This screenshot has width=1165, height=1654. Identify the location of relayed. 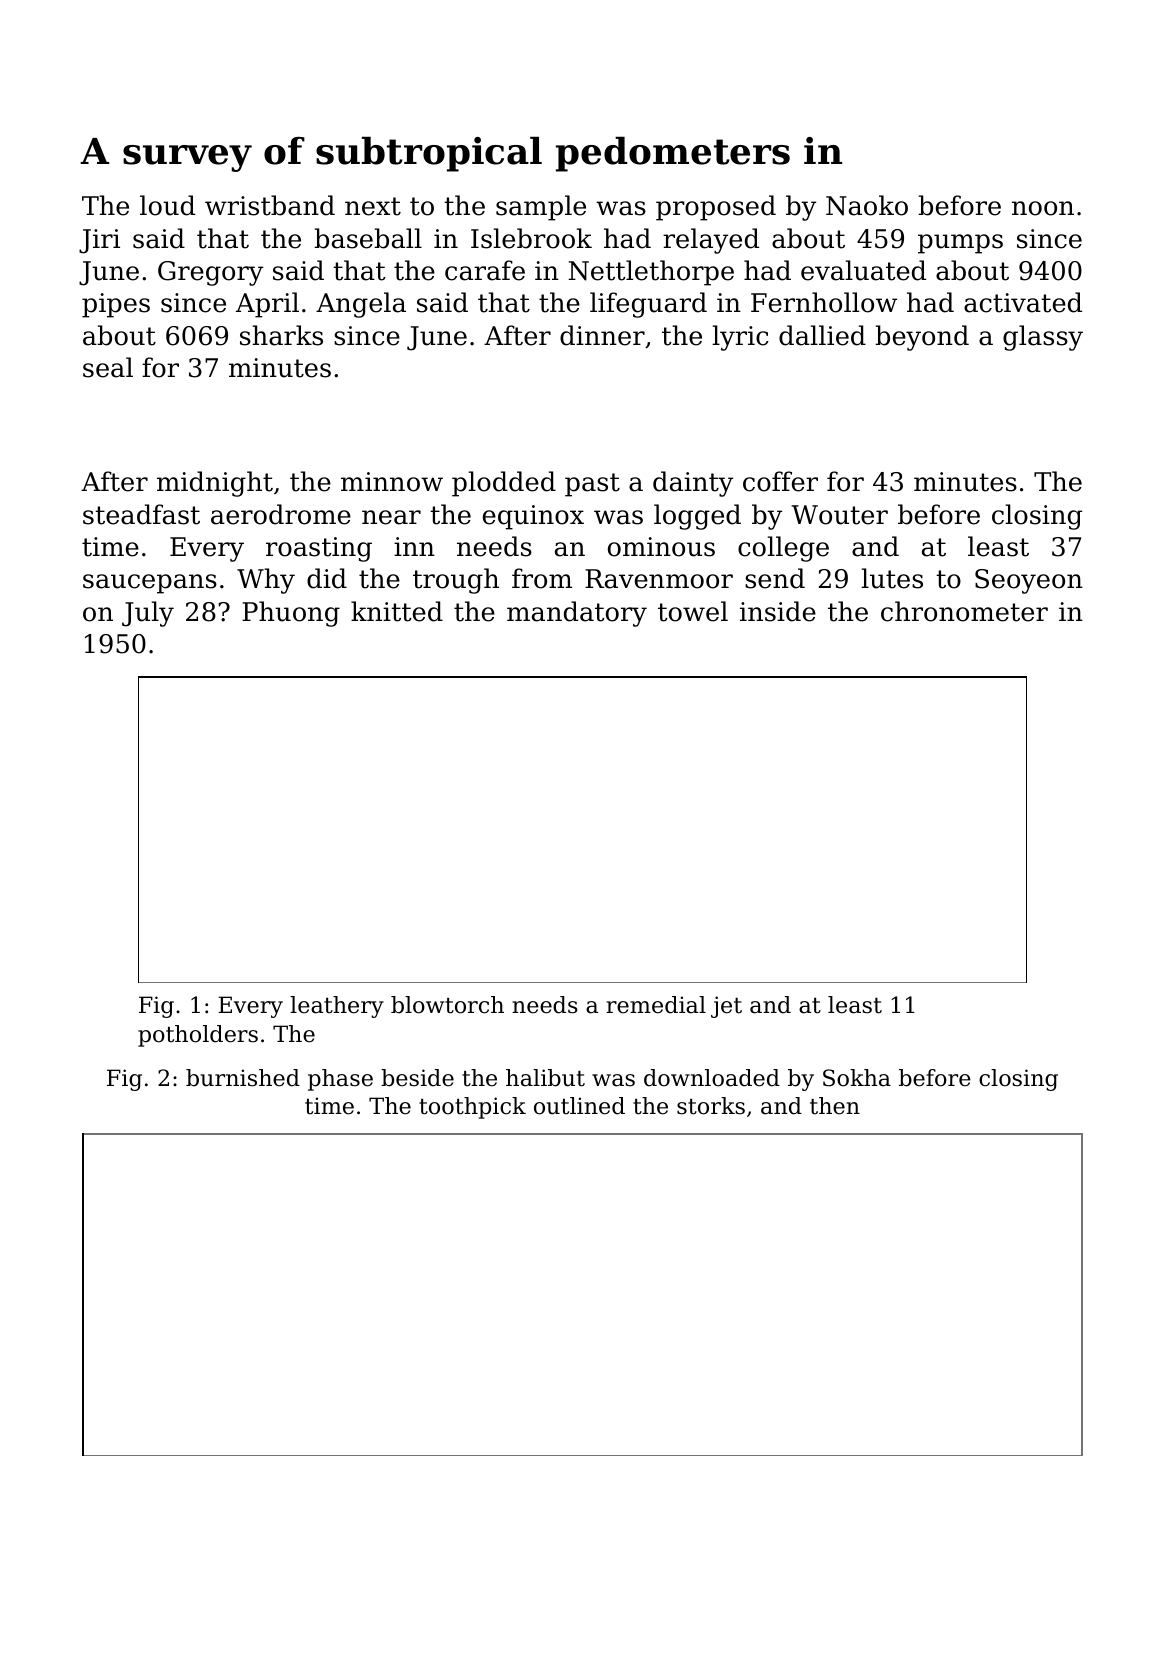
(711, 241).
